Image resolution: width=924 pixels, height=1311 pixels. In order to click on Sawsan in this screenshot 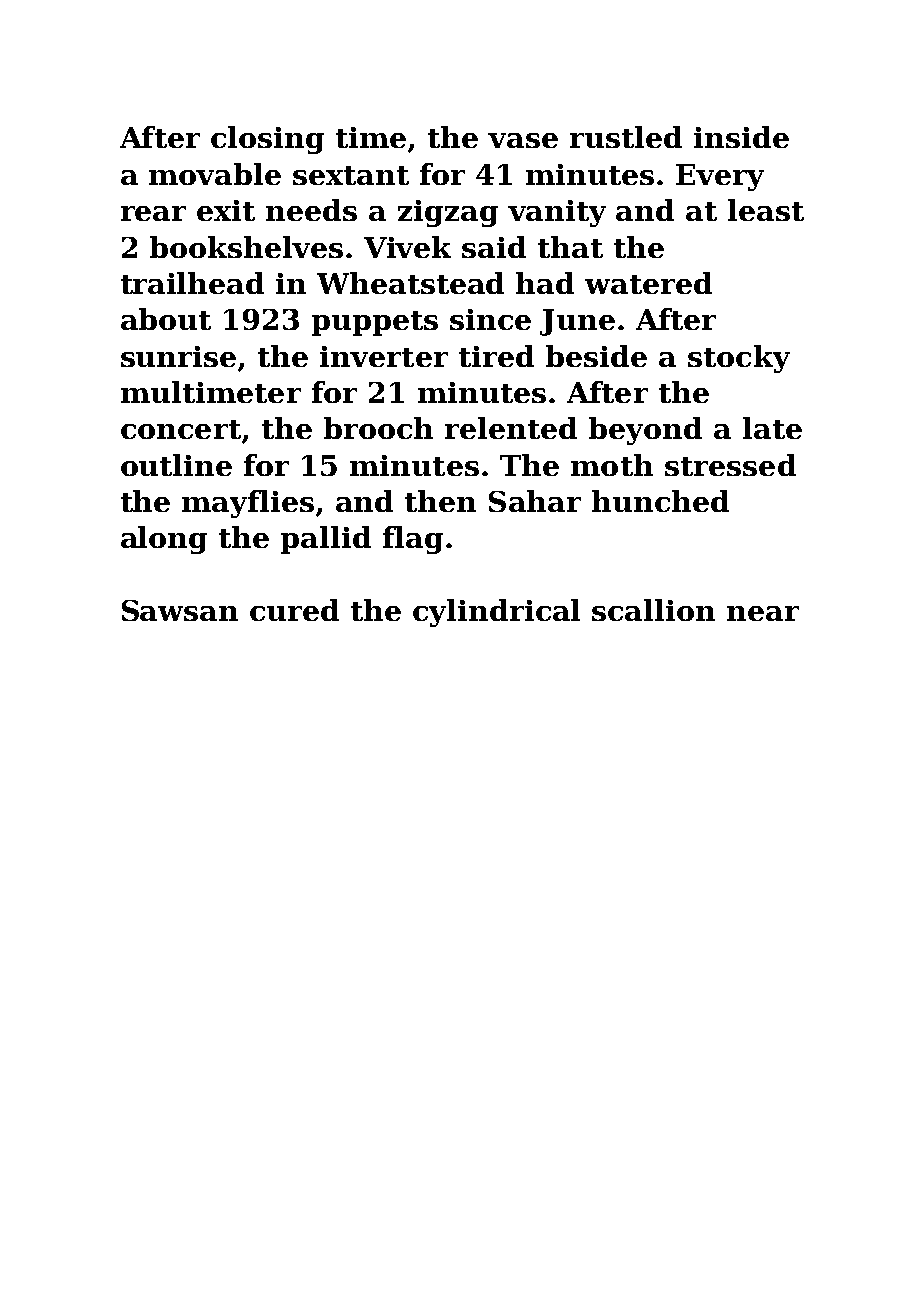, I will do `click(180, 610)`.
